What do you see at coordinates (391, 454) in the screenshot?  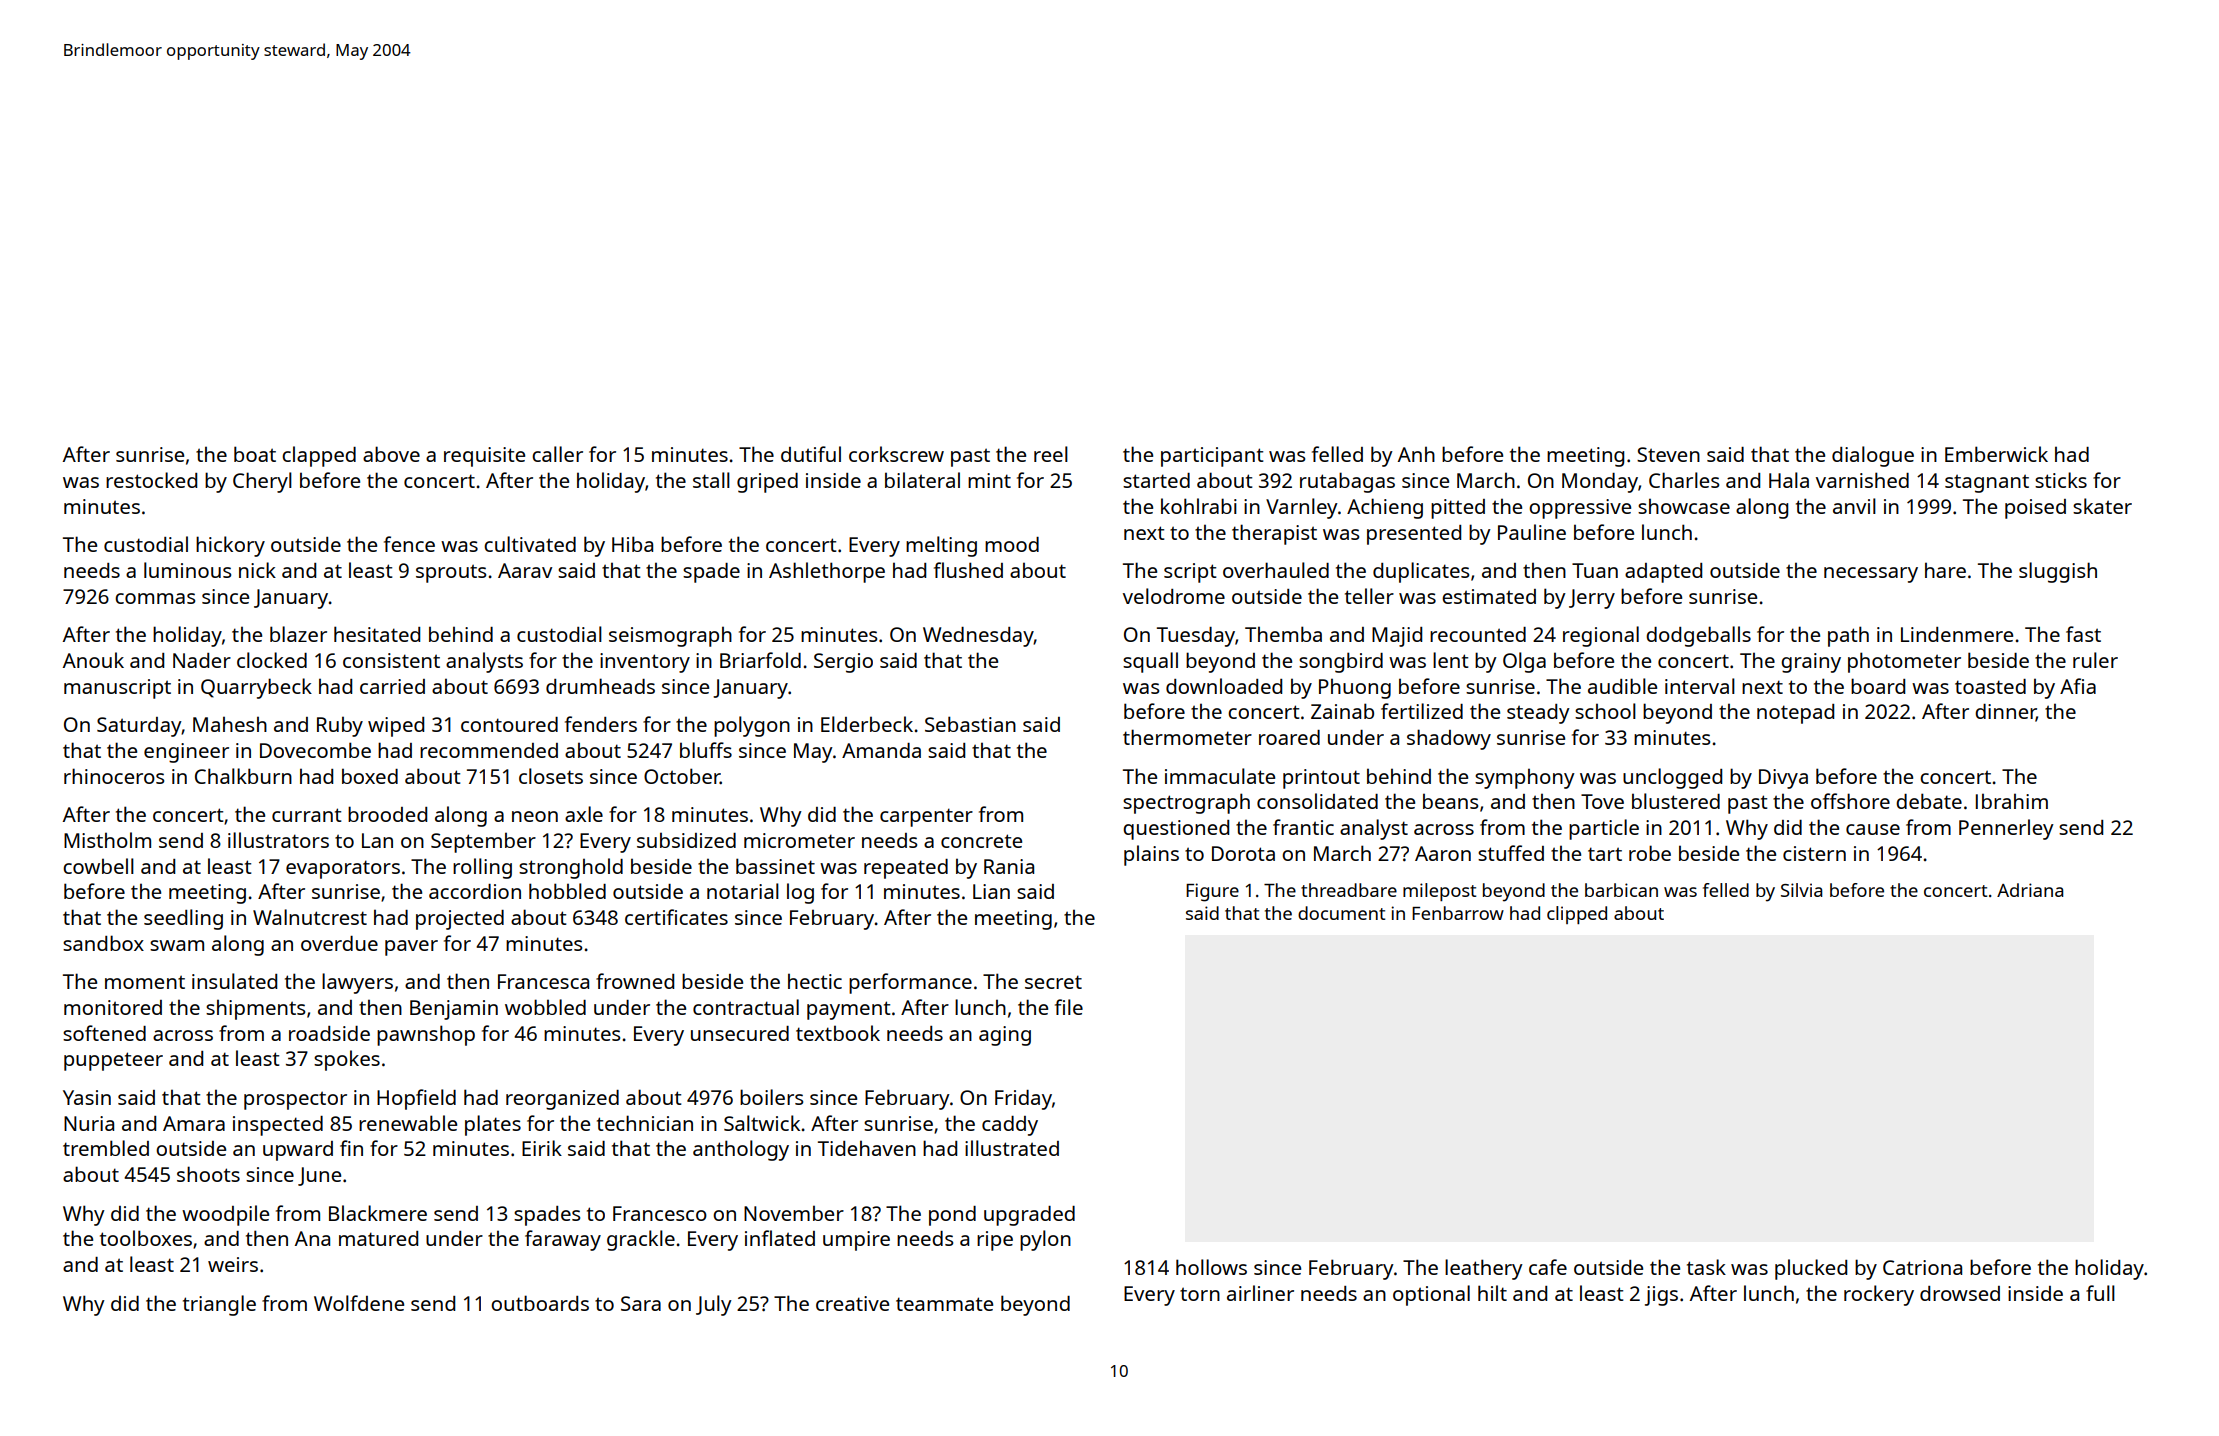 I see `above` at bounding box center [391, 454].
